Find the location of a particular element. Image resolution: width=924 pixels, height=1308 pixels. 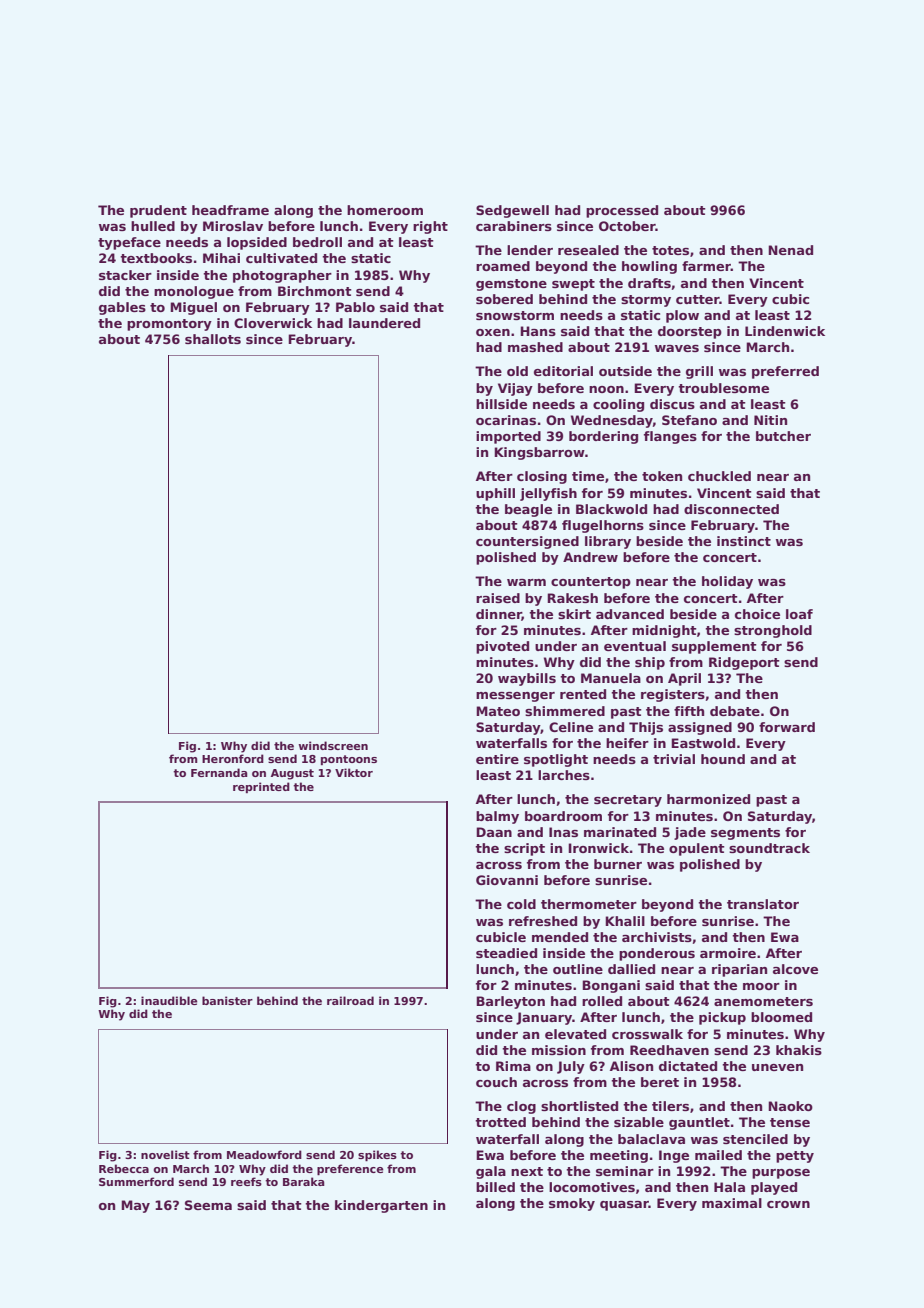

processed is located at coordinates (622, 211).
